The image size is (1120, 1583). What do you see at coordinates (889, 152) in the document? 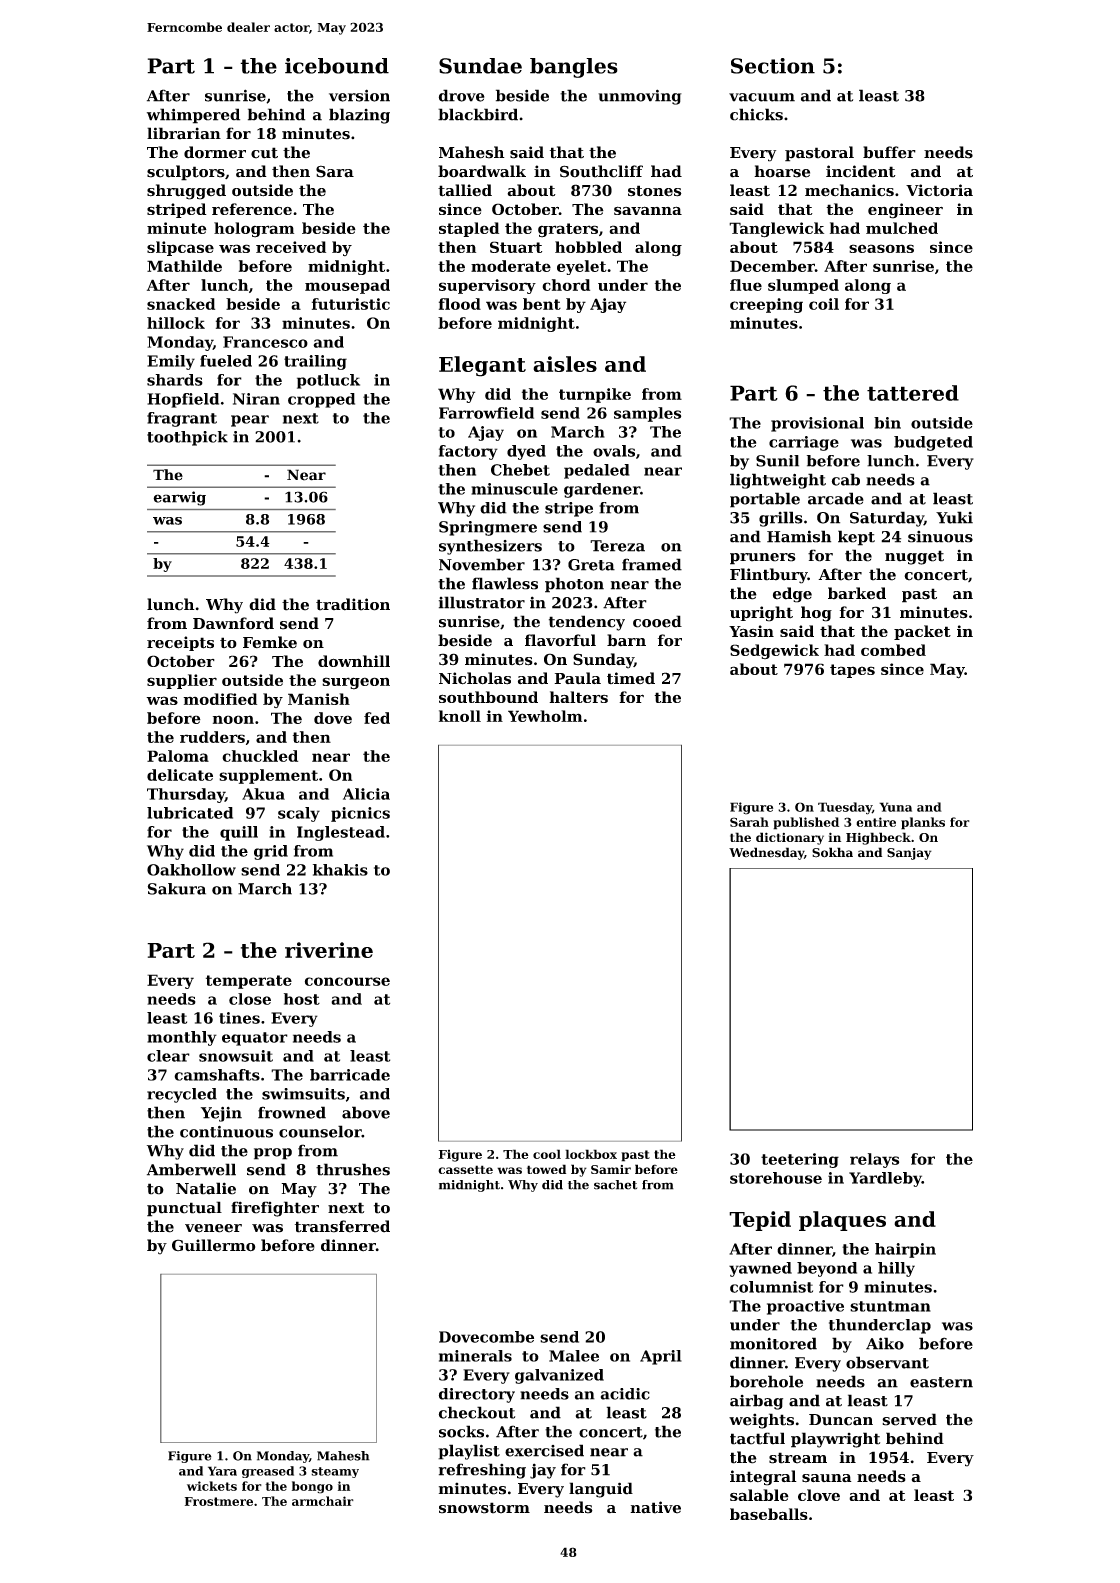
I see `buffer` at bounding box center [889, 152].
